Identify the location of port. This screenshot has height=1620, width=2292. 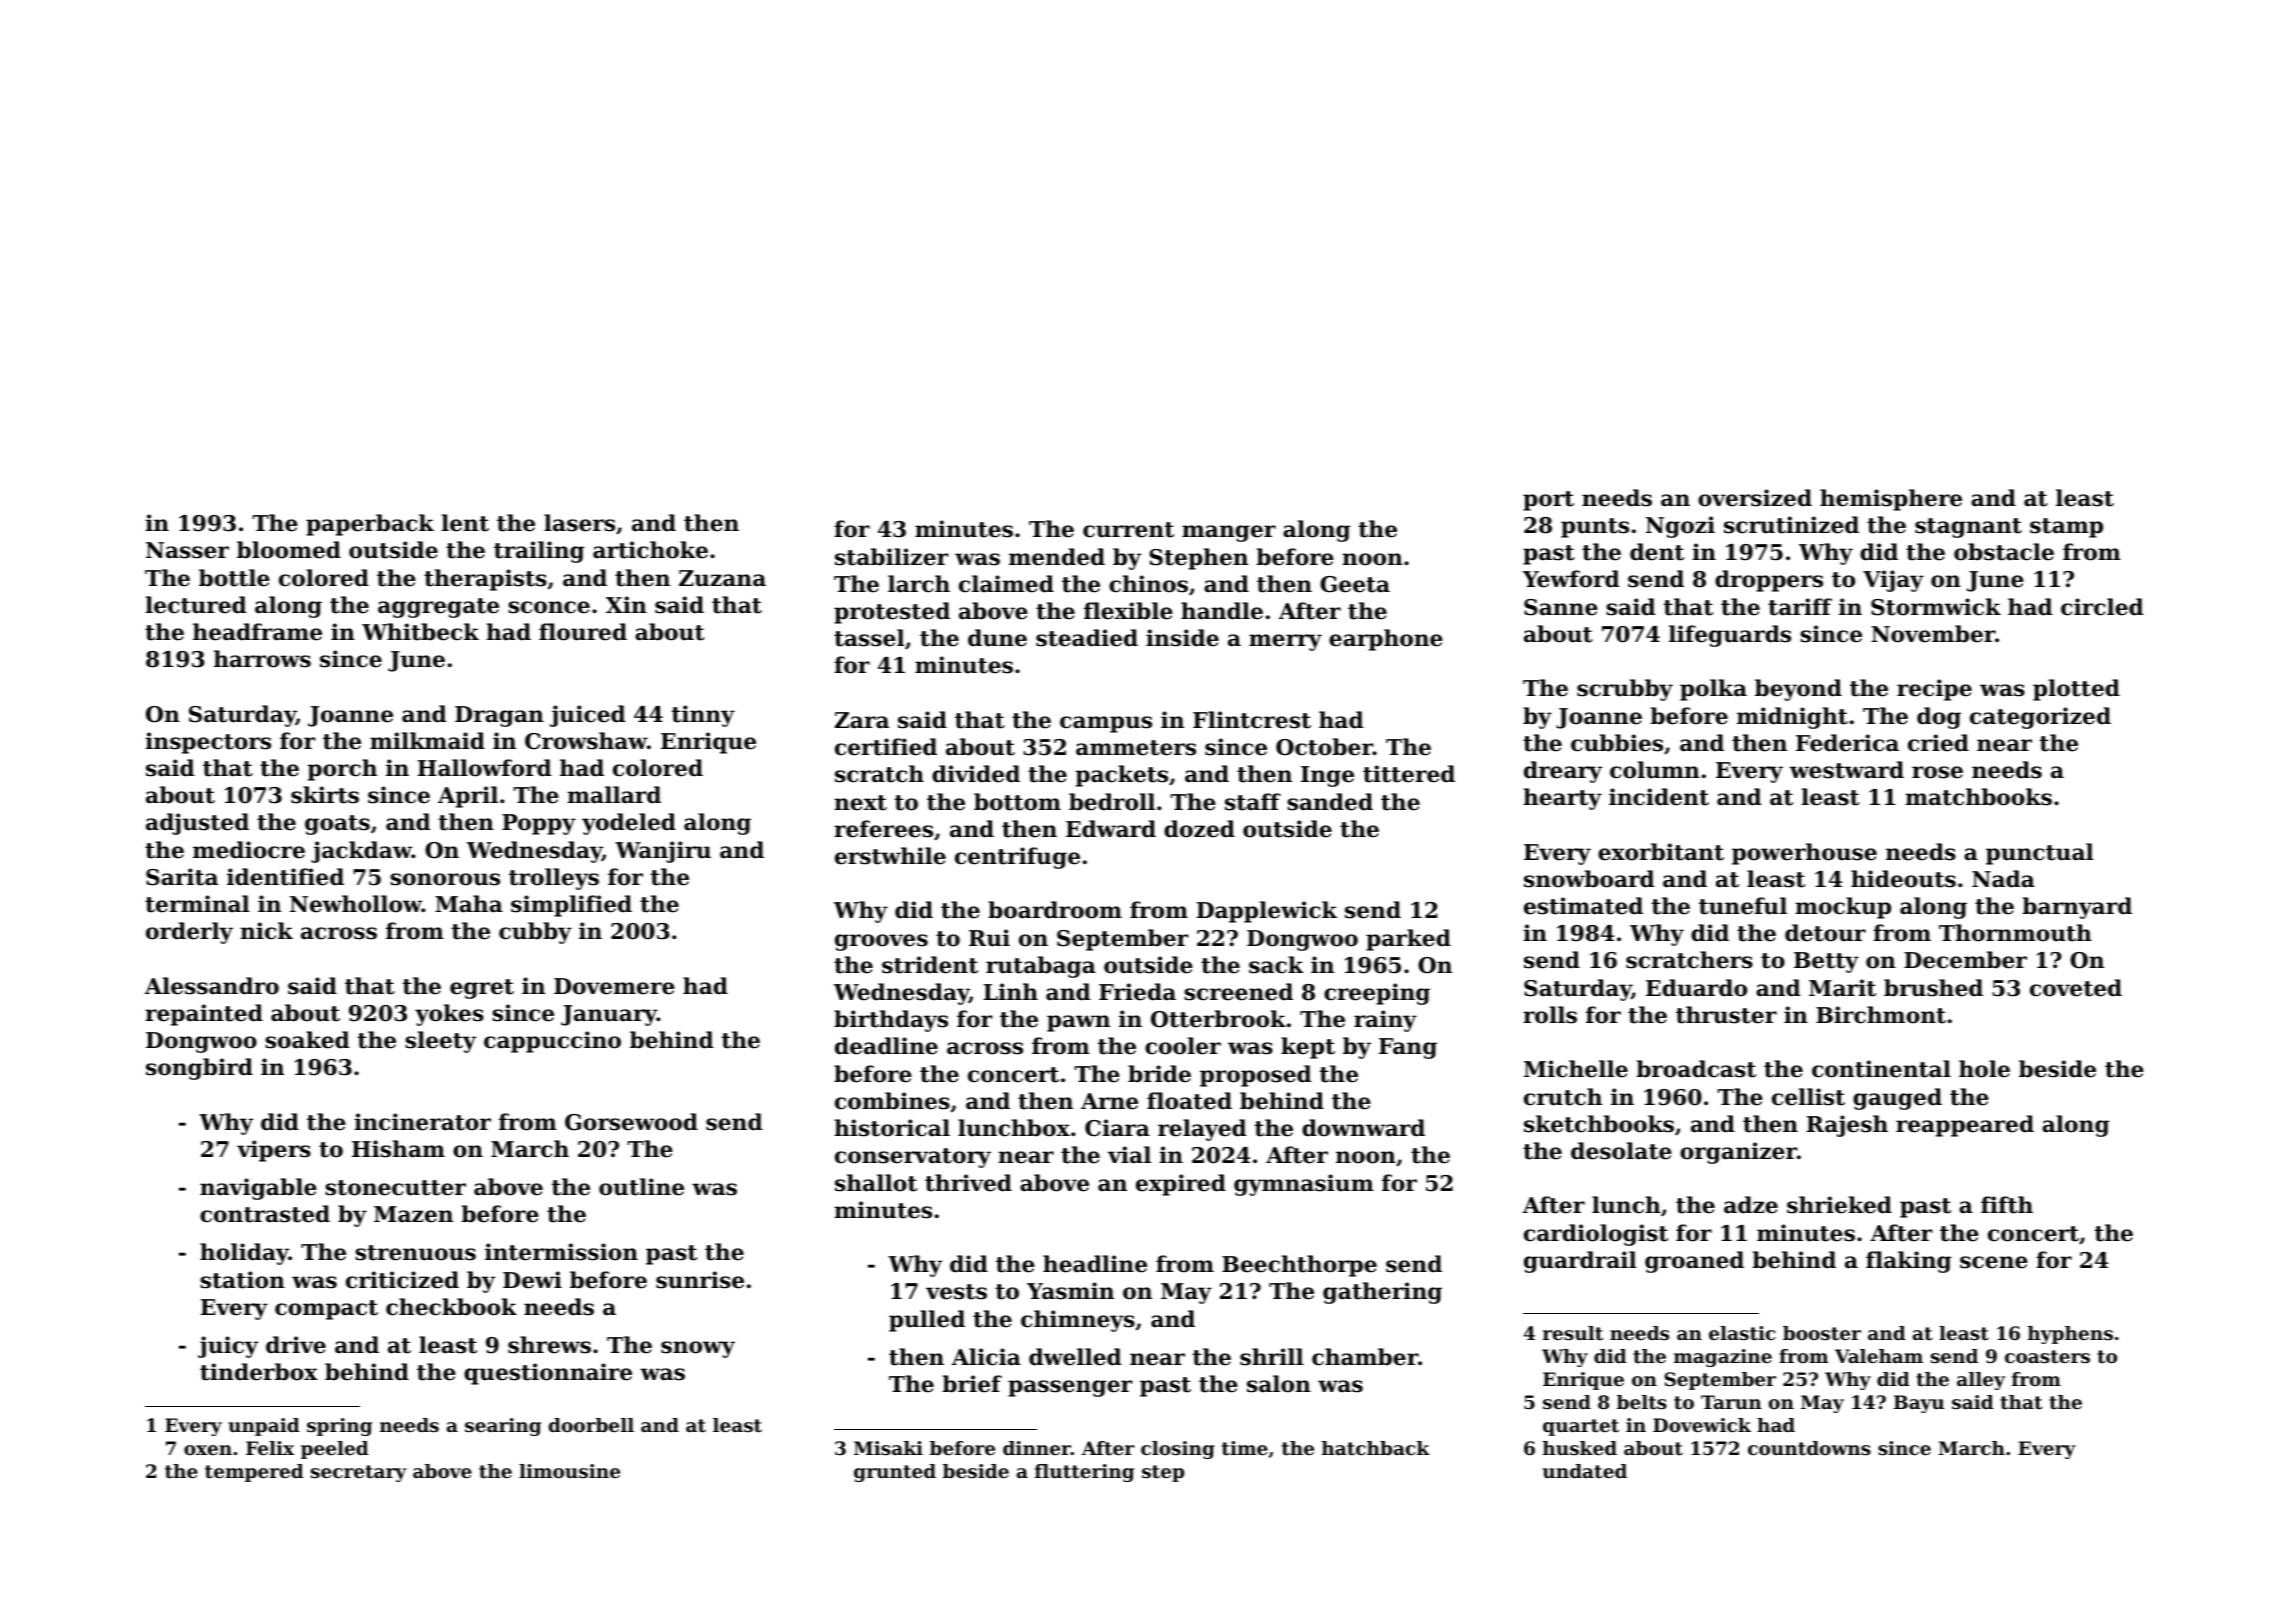
(1548, 501).
